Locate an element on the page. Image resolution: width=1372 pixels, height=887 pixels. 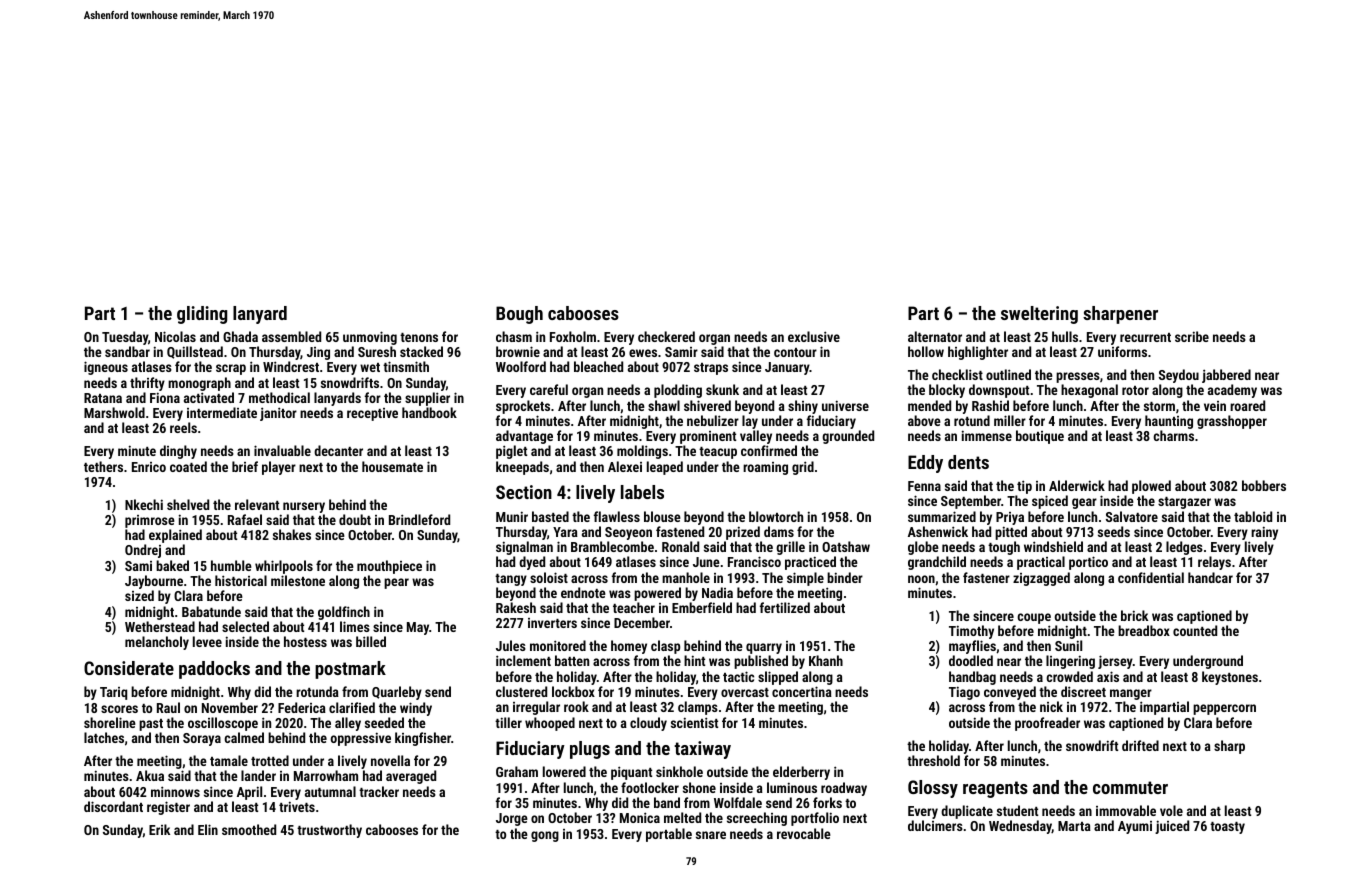
Tariq is located at coordinates (113, 693).
